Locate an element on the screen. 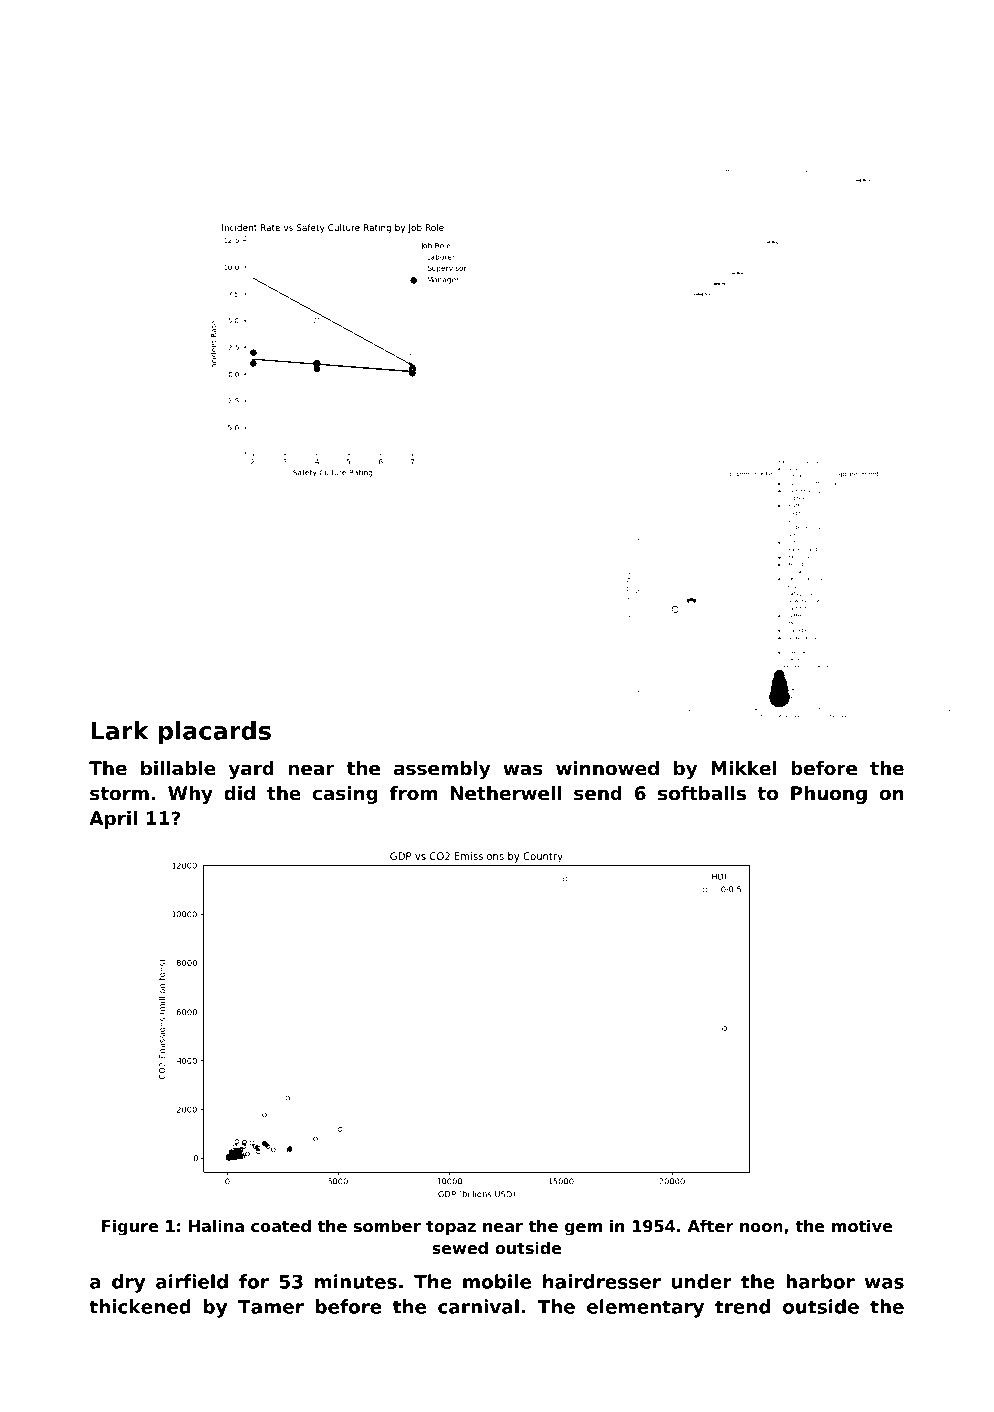 The height and width of the screenshot is (1412, 994). thickened is located at coordinates (140, 1306).
